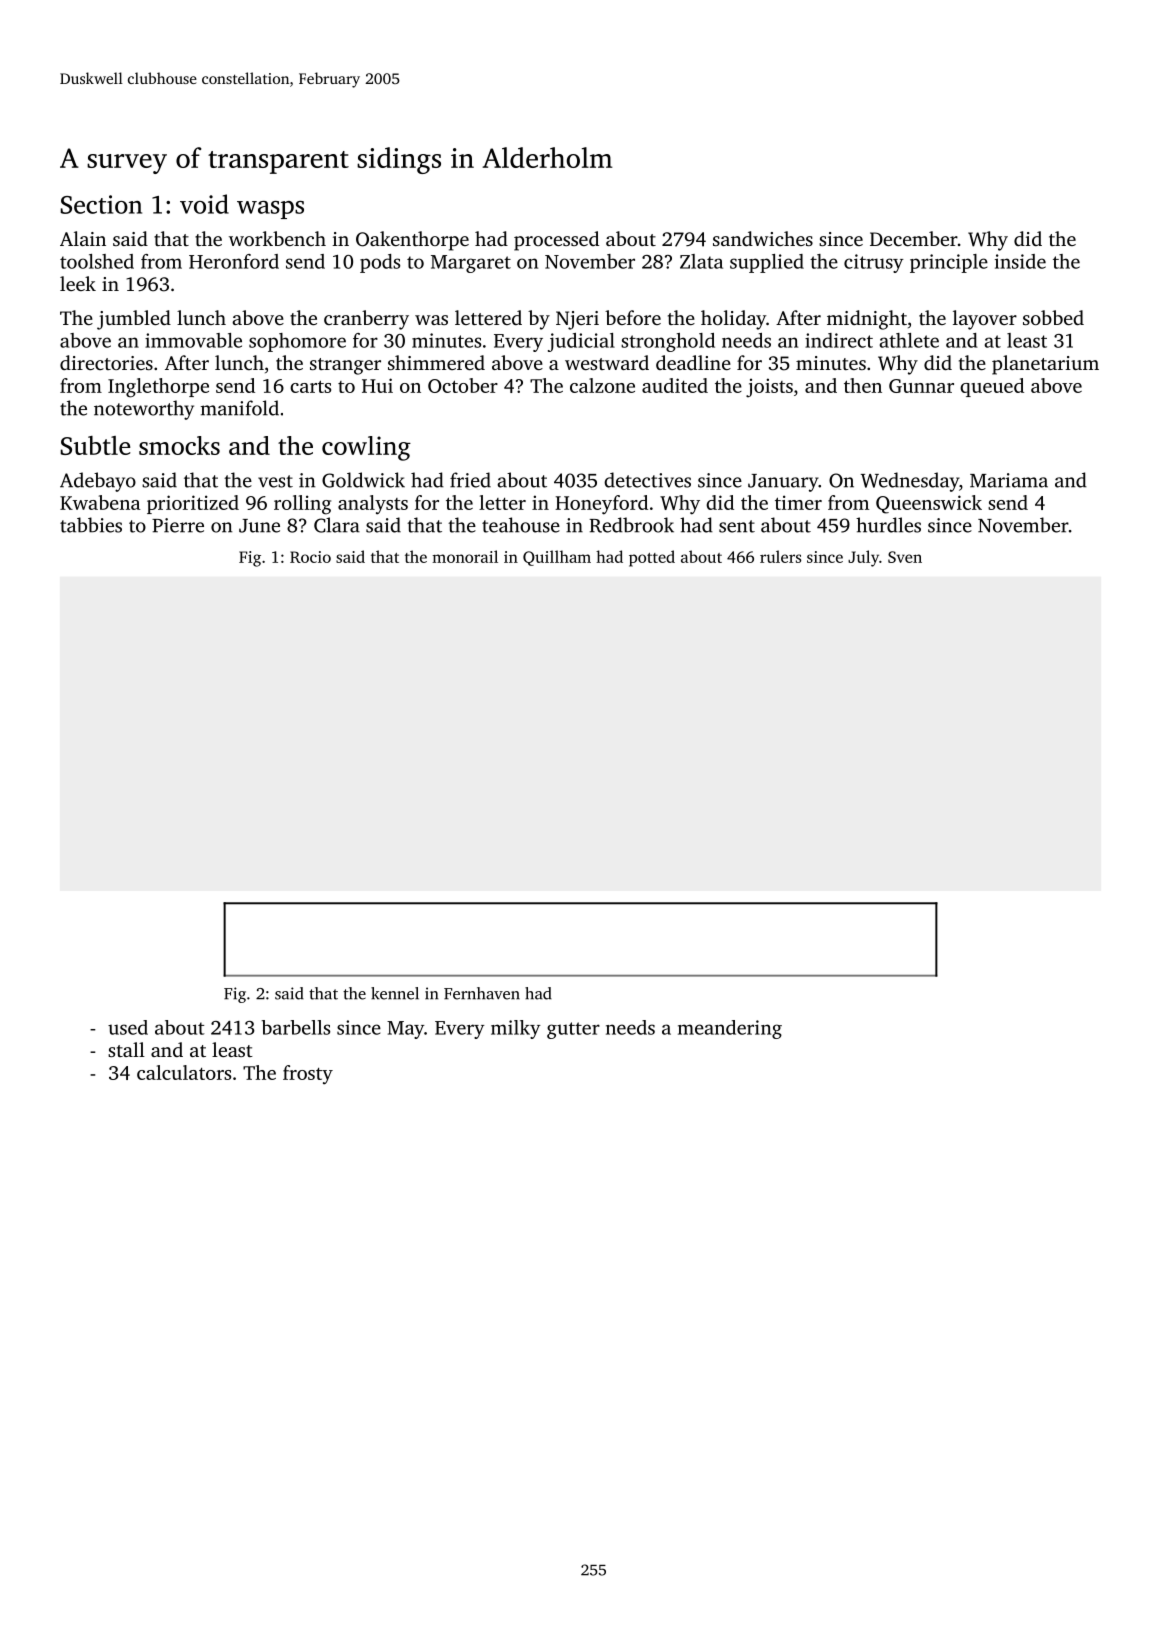 This document has height=1641, width=1161. Describe the element at coordinates (557, 558) in the document. I see `Quillham` at that location.
